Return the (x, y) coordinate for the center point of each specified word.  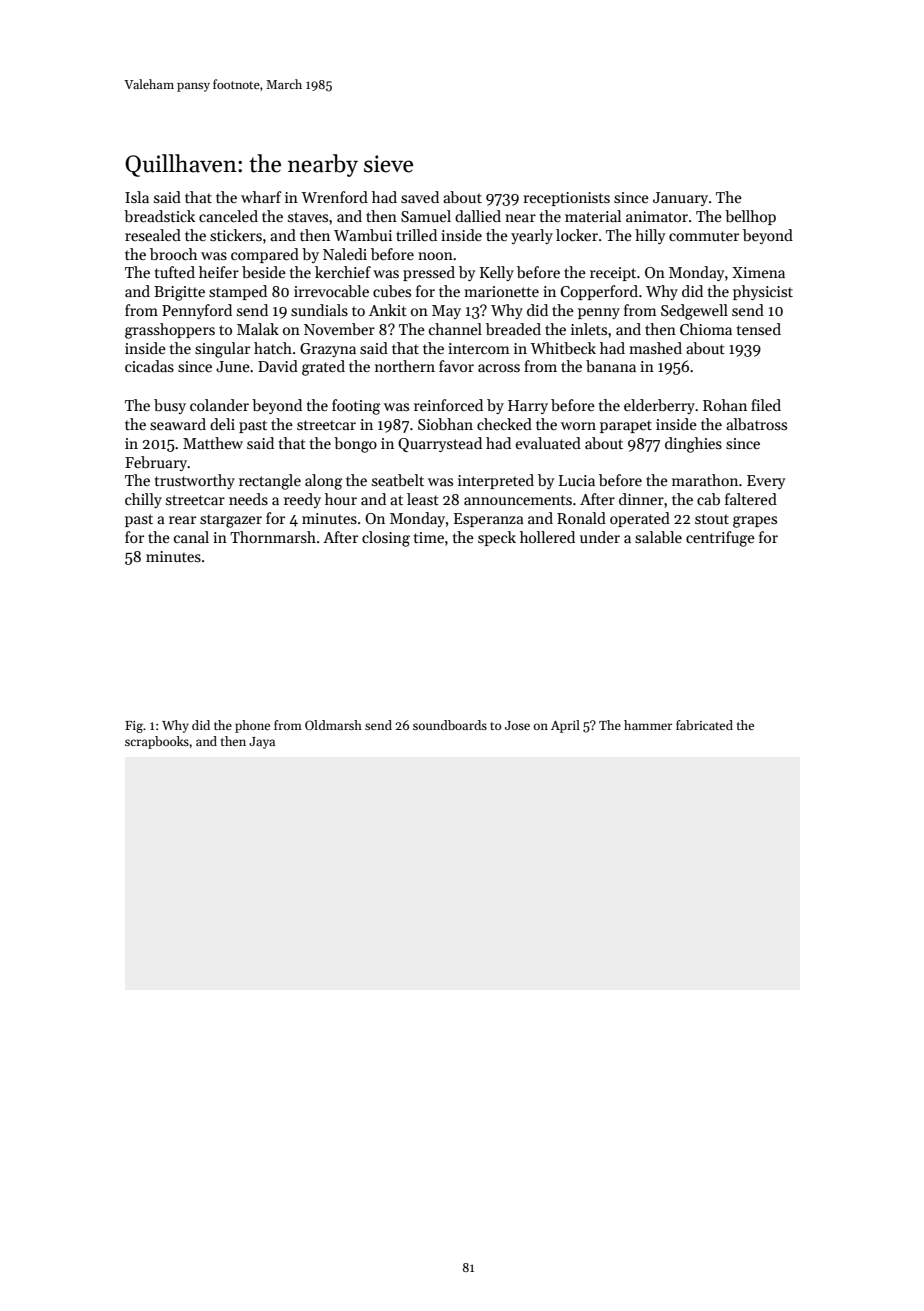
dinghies (693, 445)
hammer (648, 725)
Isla (137, 197)
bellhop (750, 217)
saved (420, 197)
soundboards (450, 725)
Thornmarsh (273, 537)
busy (170, 406)
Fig (134, 727)
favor (456, 366)
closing (386, 539)
